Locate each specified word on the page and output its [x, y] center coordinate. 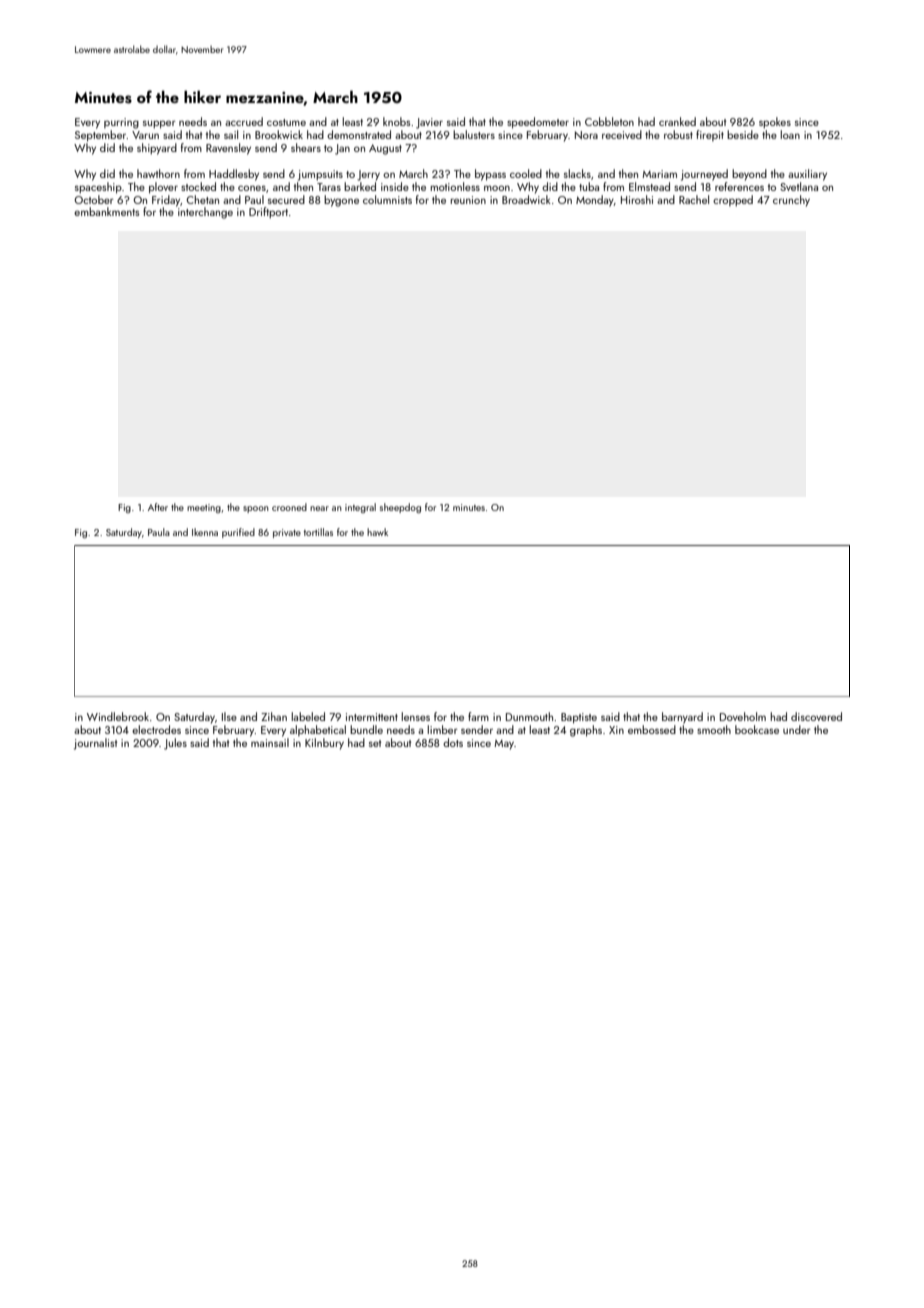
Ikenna [205, 532]
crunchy [791, 201]
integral [360, 508]
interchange [205, 213]
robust [678, 134]
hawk [377, 532]
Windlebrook [118, 716]
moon [497, 188]
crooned [289, 507]
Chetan [202, 199]
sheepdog [400, 508]
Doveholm [743, 716]
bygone [341, 201]
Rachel [694, 199]
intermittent [372, 717]
